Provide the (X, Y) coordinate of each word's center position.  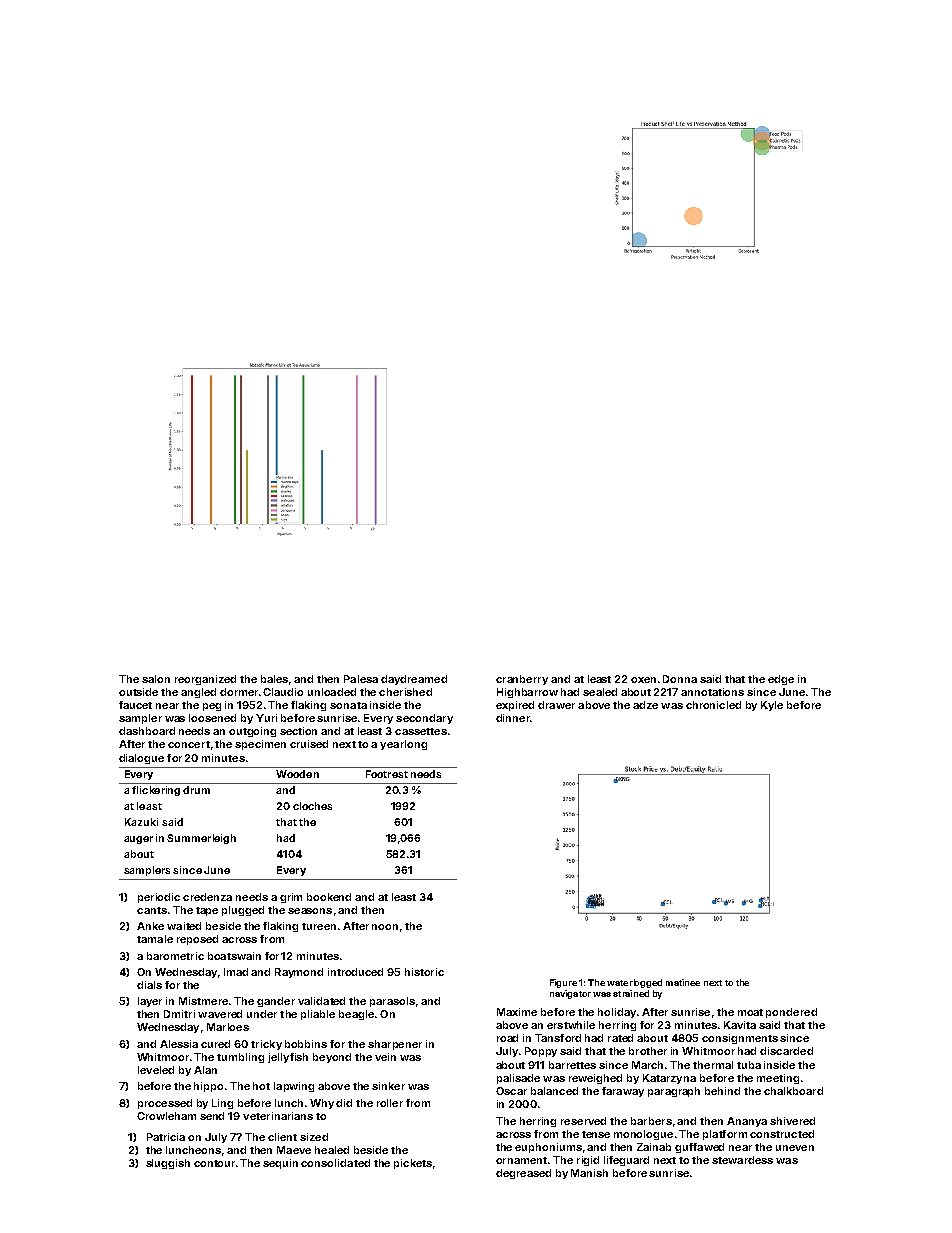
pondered (791, 1013)
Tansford (558, 1038)
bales (274, 679)
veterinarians (278, 1116)
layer (150, 1002)
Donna (680, 679)
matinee (683, 982)
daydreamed (414, 680)
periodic (159, 898)
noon (385, 927)
